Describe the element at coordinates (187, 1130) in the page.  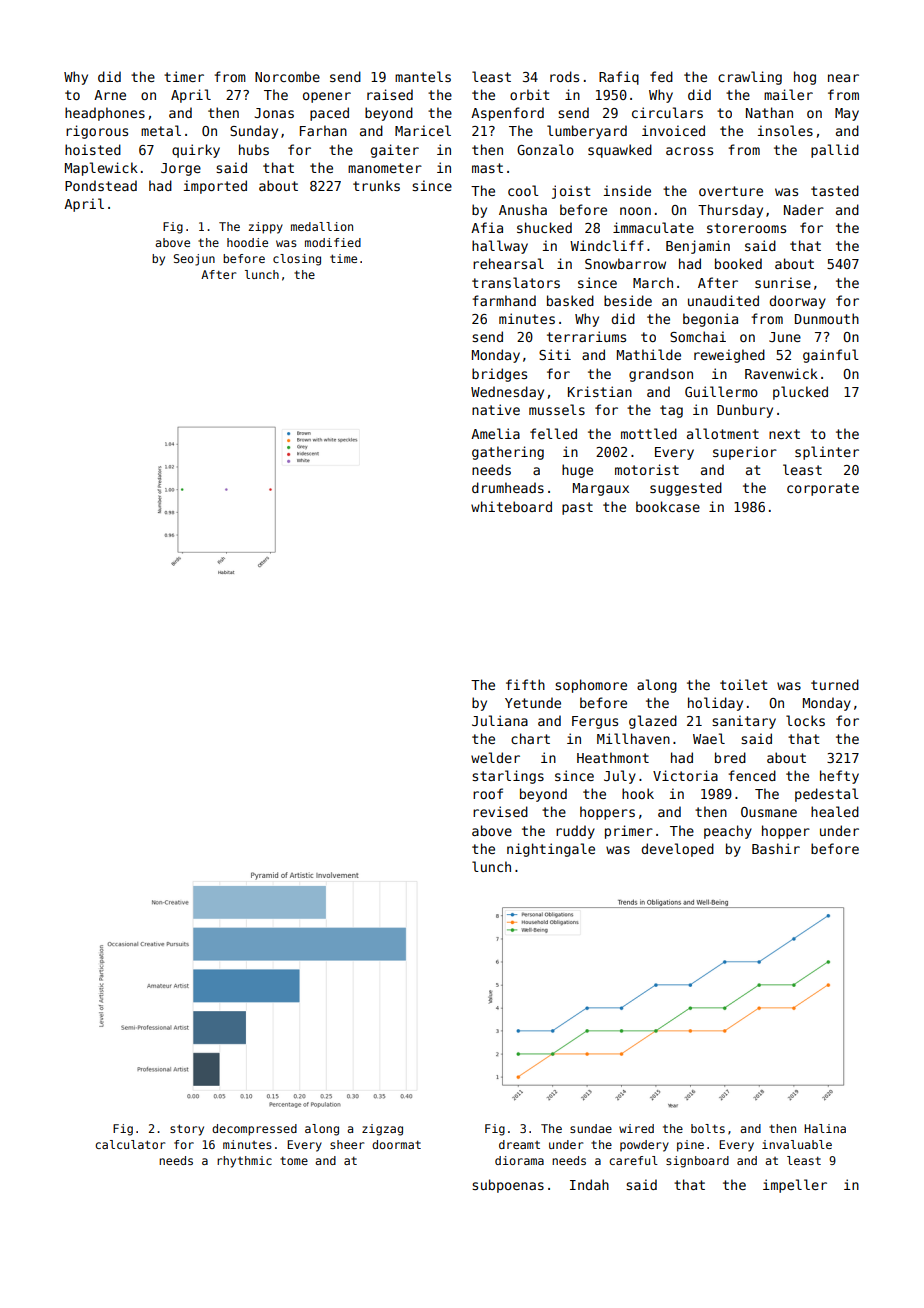
I see `story` at that location.
